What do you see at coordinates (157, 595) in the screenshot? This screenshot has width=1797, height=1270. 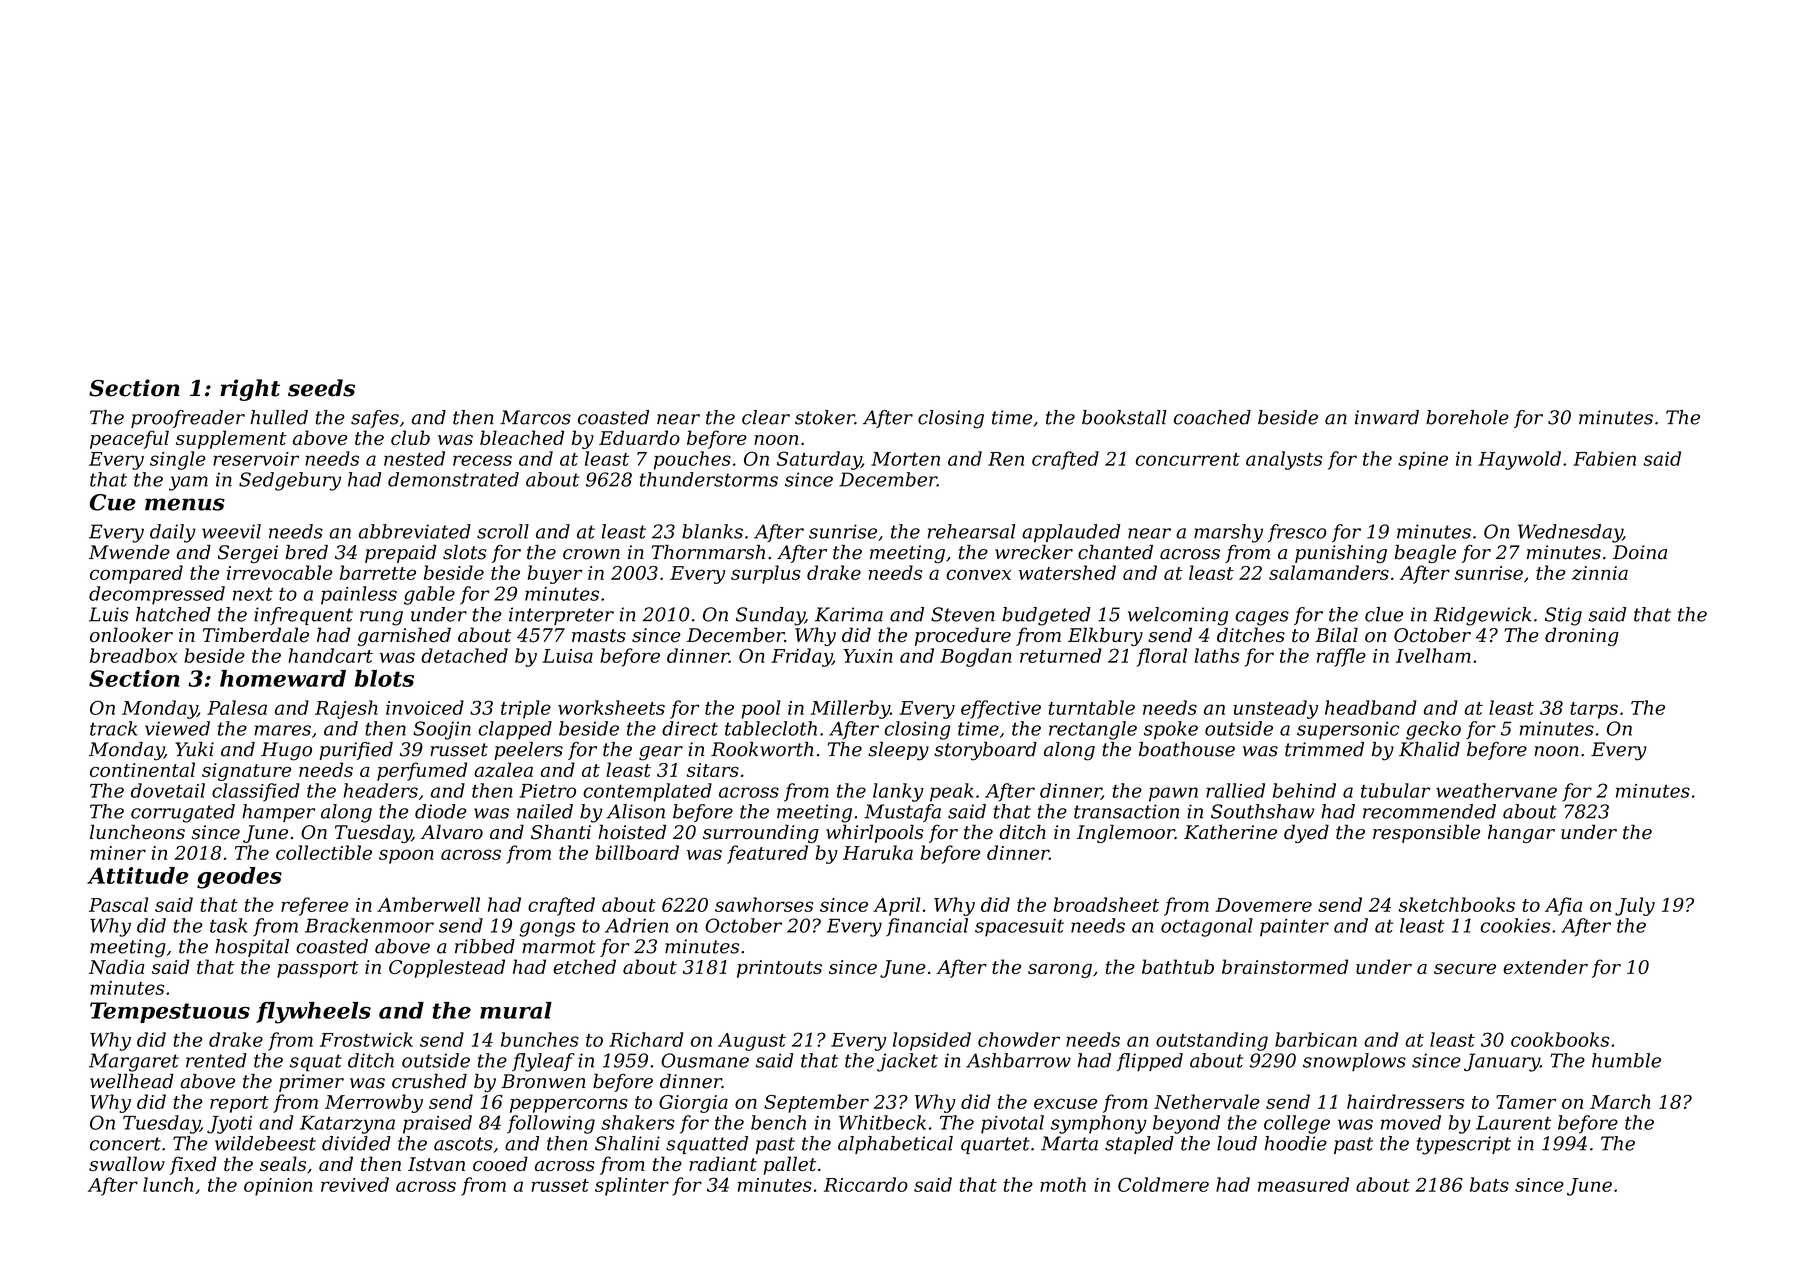 I see `decompressed` at bounding box center [157, 595].
